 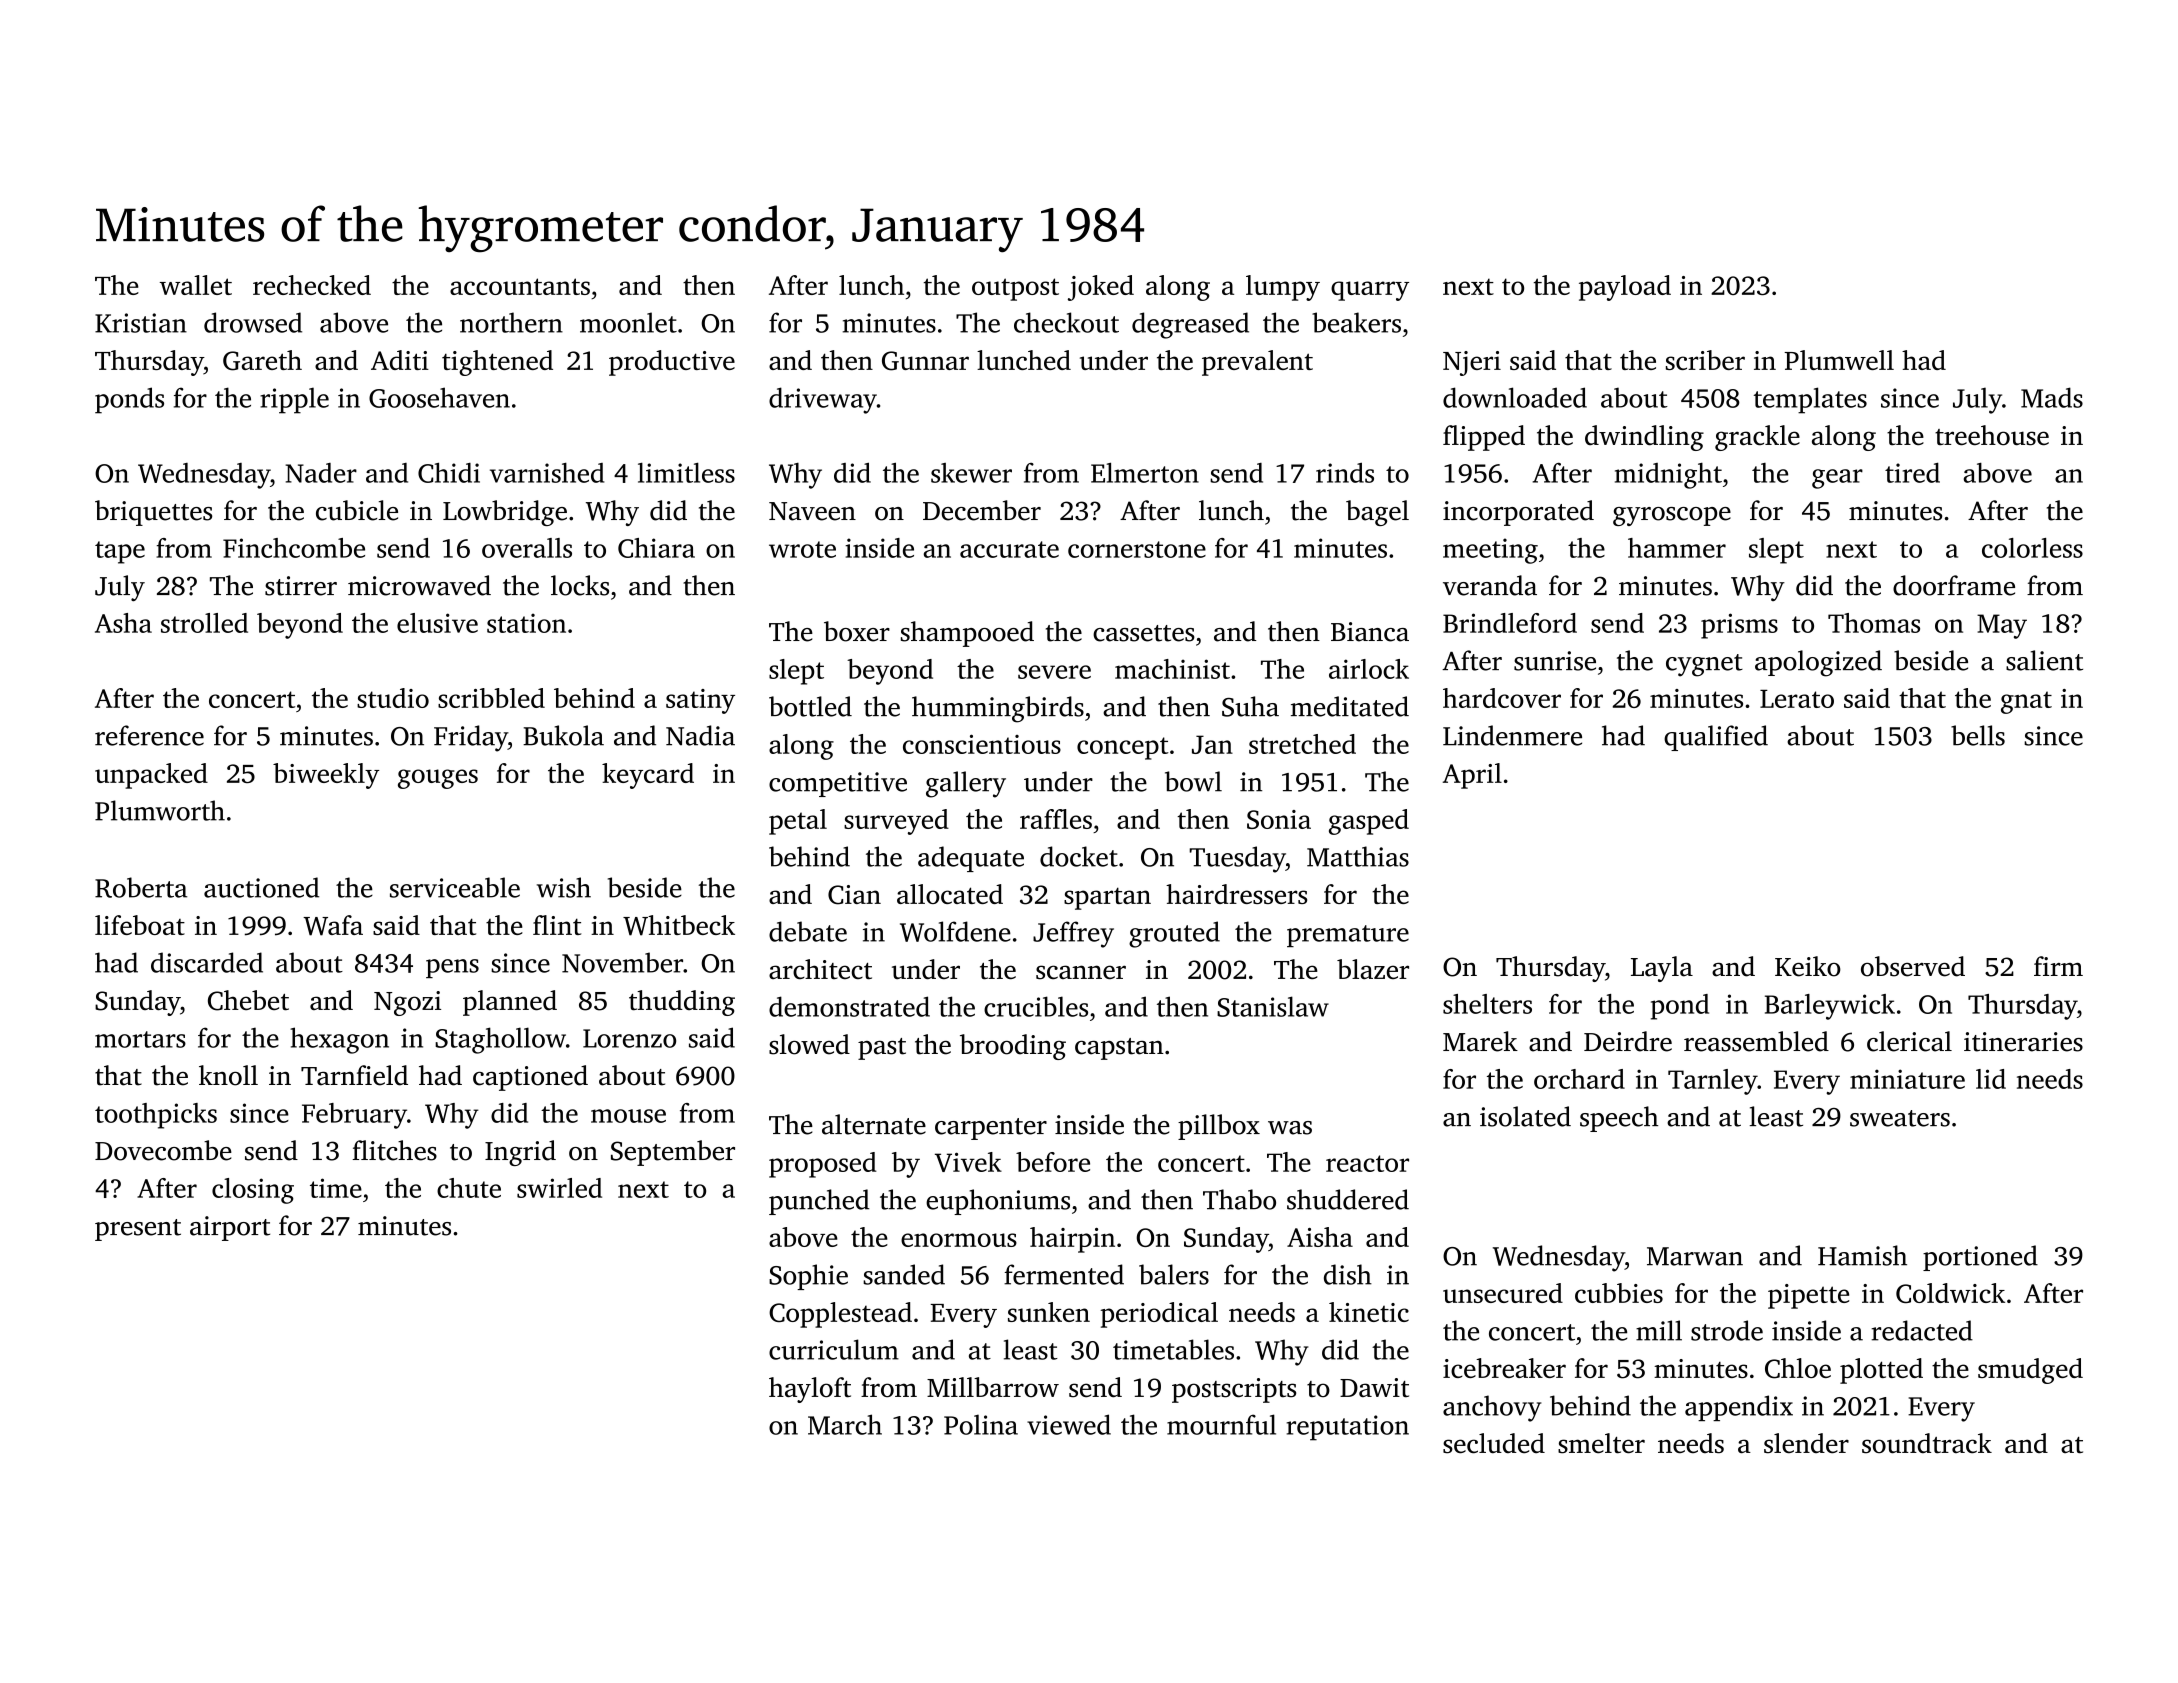 I want to click on airport, so click(x=230, y=1228).
